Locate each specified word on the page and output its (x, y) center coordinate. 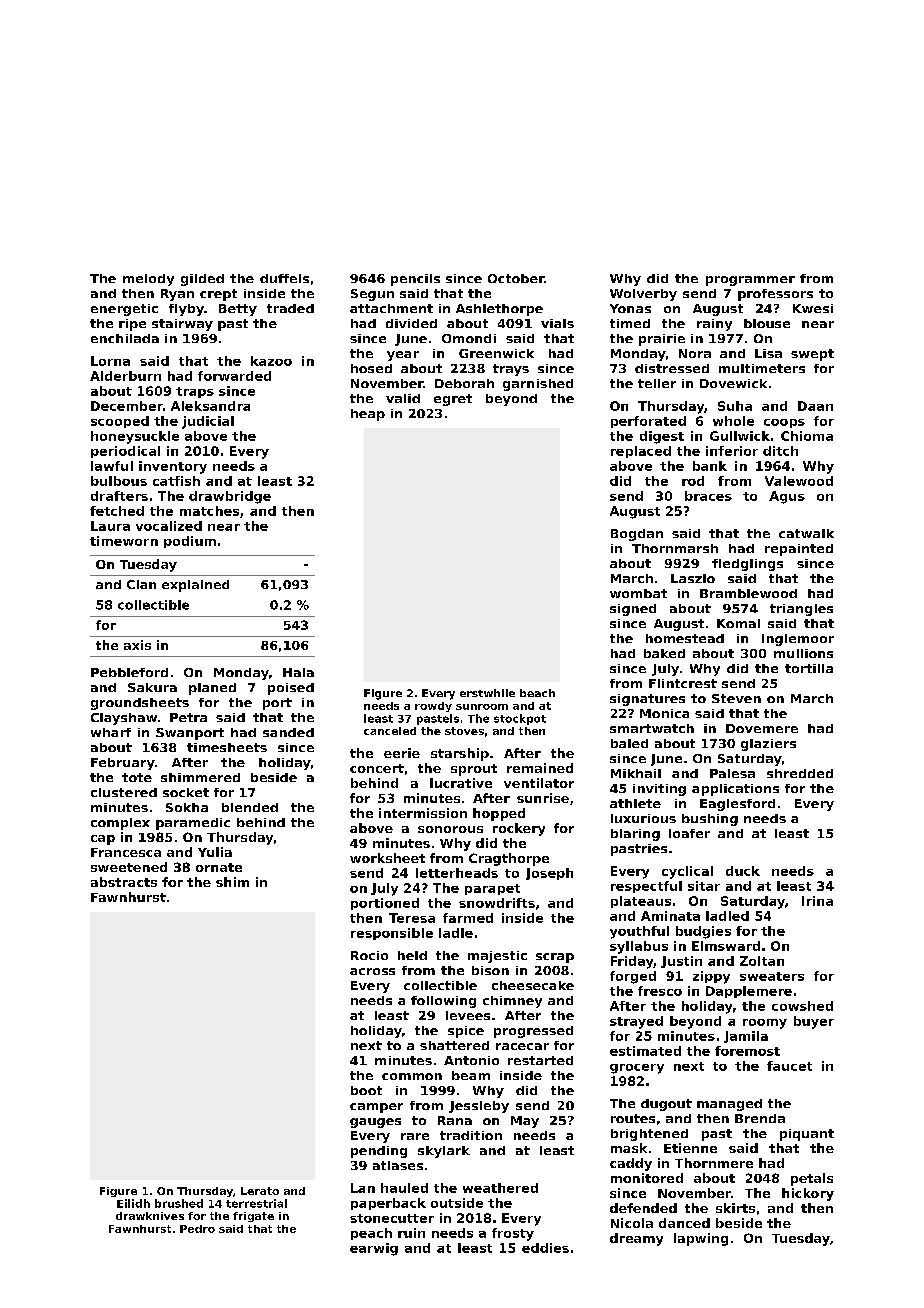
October (516, 278)
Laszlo (693, 578)
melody (148, 280)
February (123, 764)
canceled (390, 731)
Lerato (260, 1191)
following (443, 1002)
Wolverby (643, 295)
